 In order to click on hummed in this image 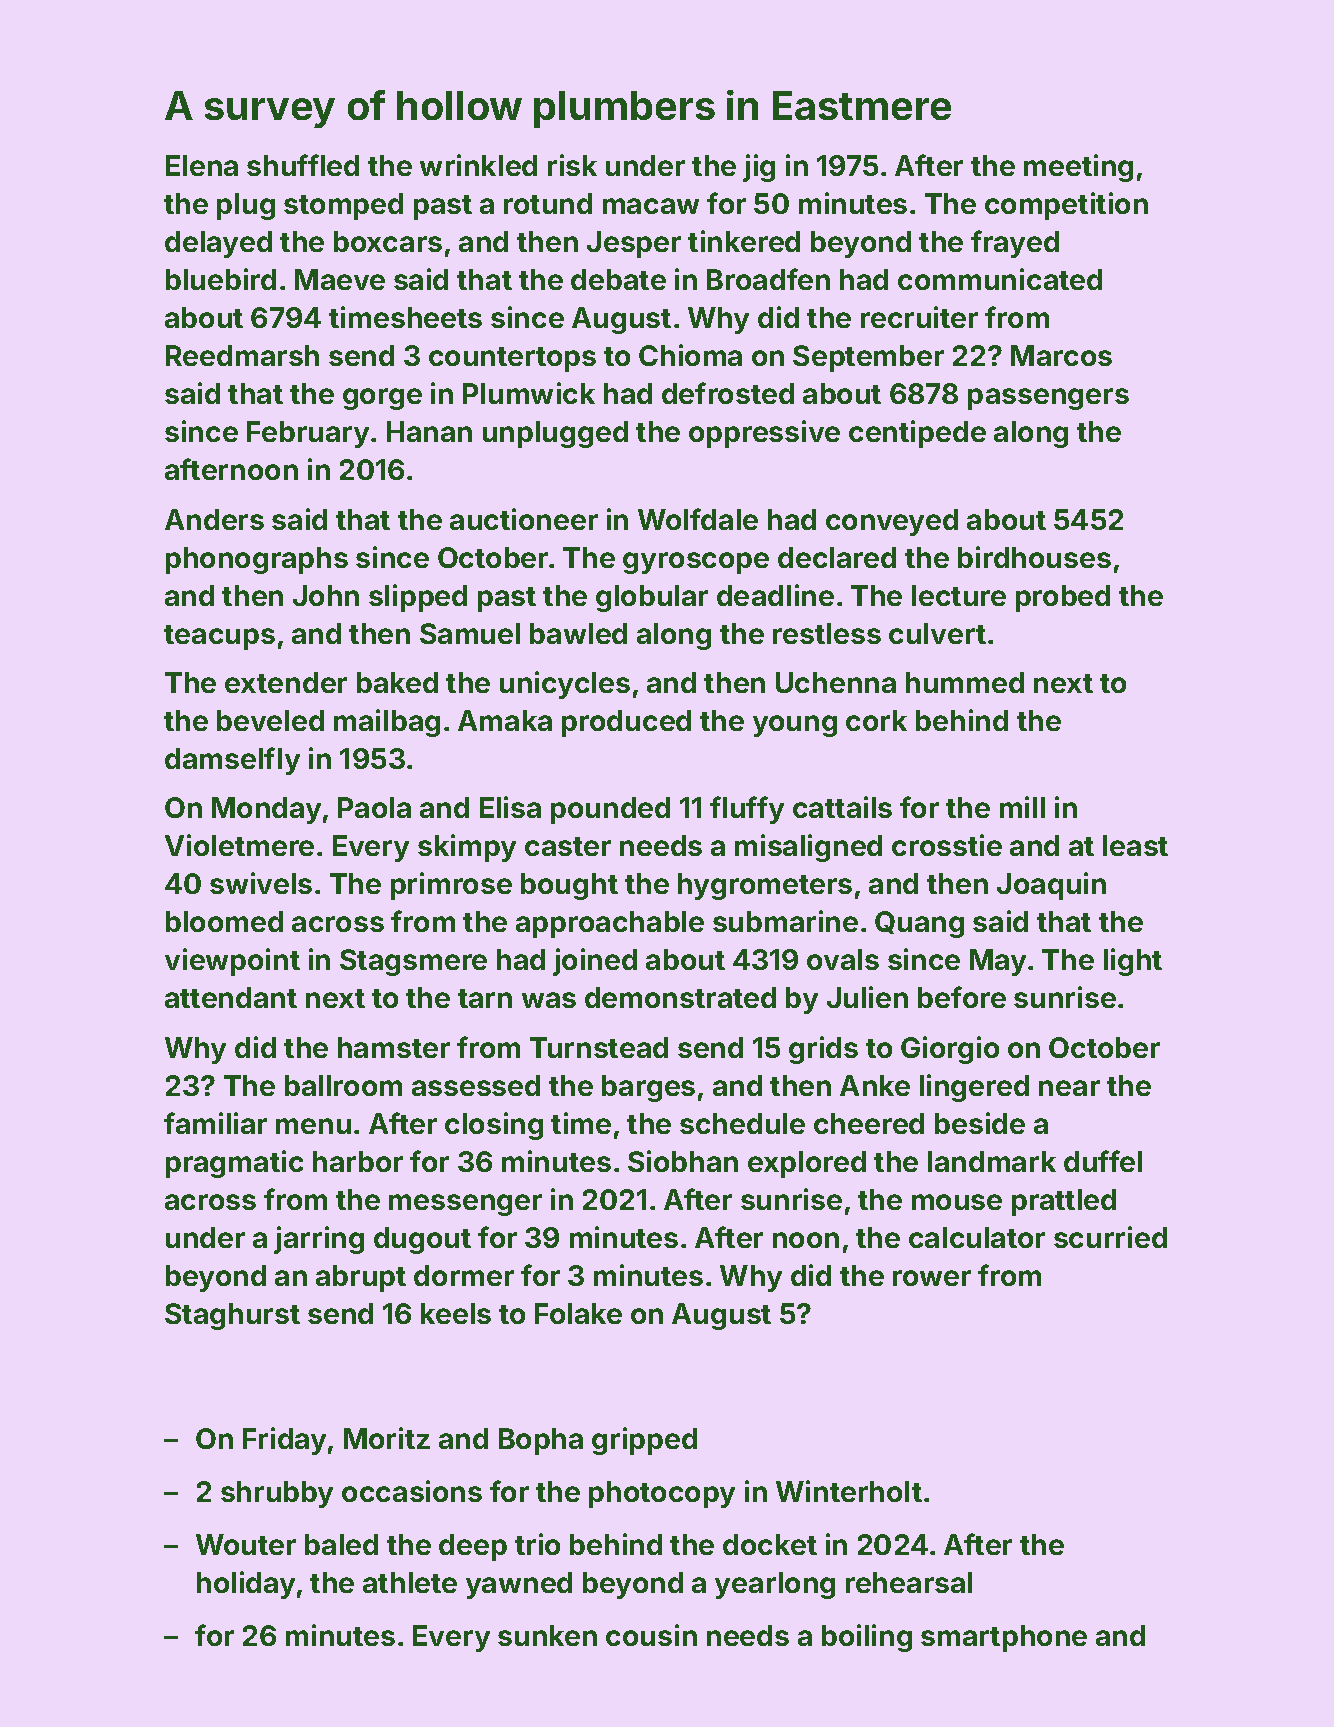, I will do `click(965, 682)`.
